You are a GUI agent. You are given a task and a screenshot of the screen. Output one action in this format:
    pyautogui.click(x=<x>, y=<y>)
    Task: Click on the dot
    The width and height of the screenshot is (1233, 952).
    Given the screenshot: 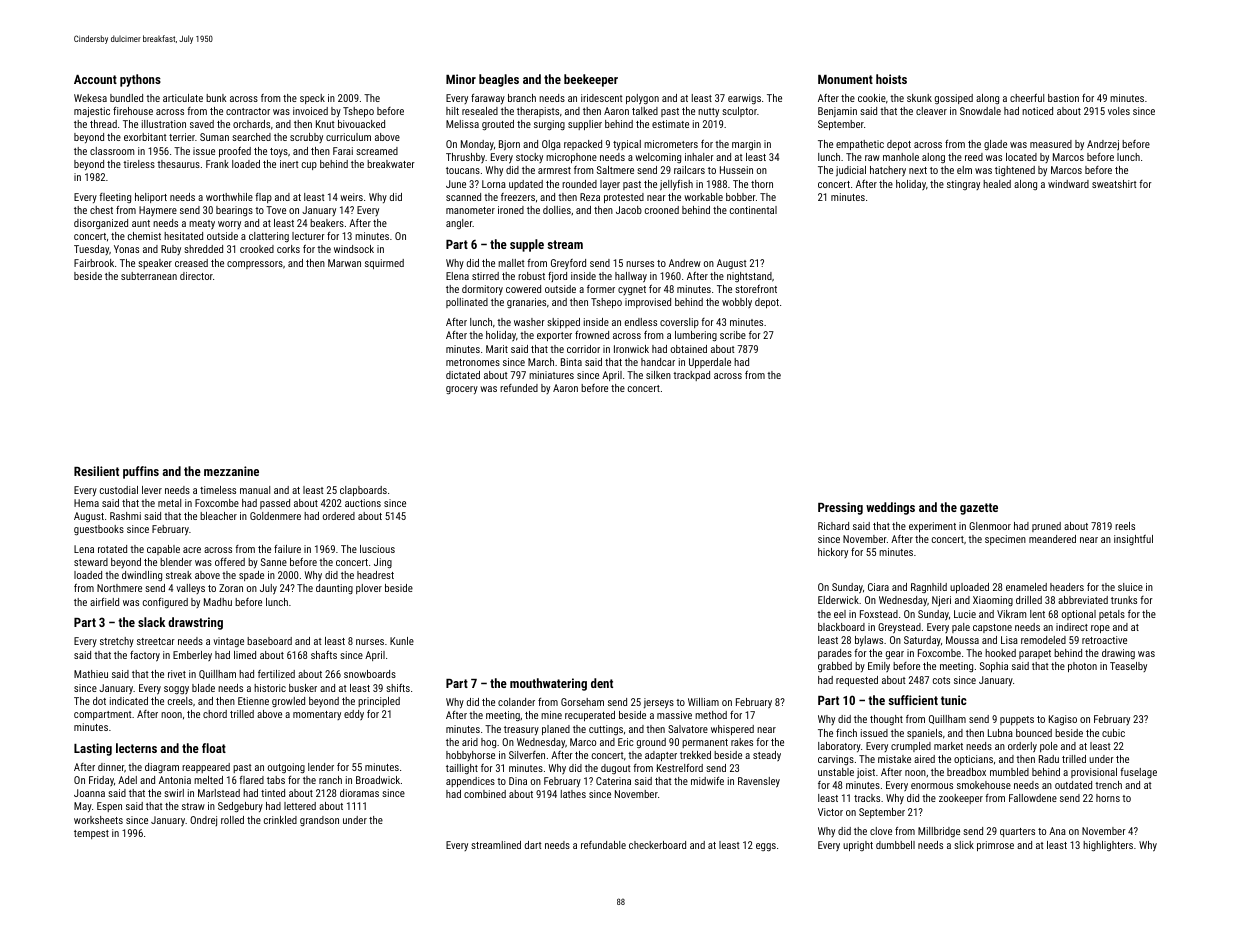 What is the action you would take?
    pyautogui.click(x=99, y=701)
